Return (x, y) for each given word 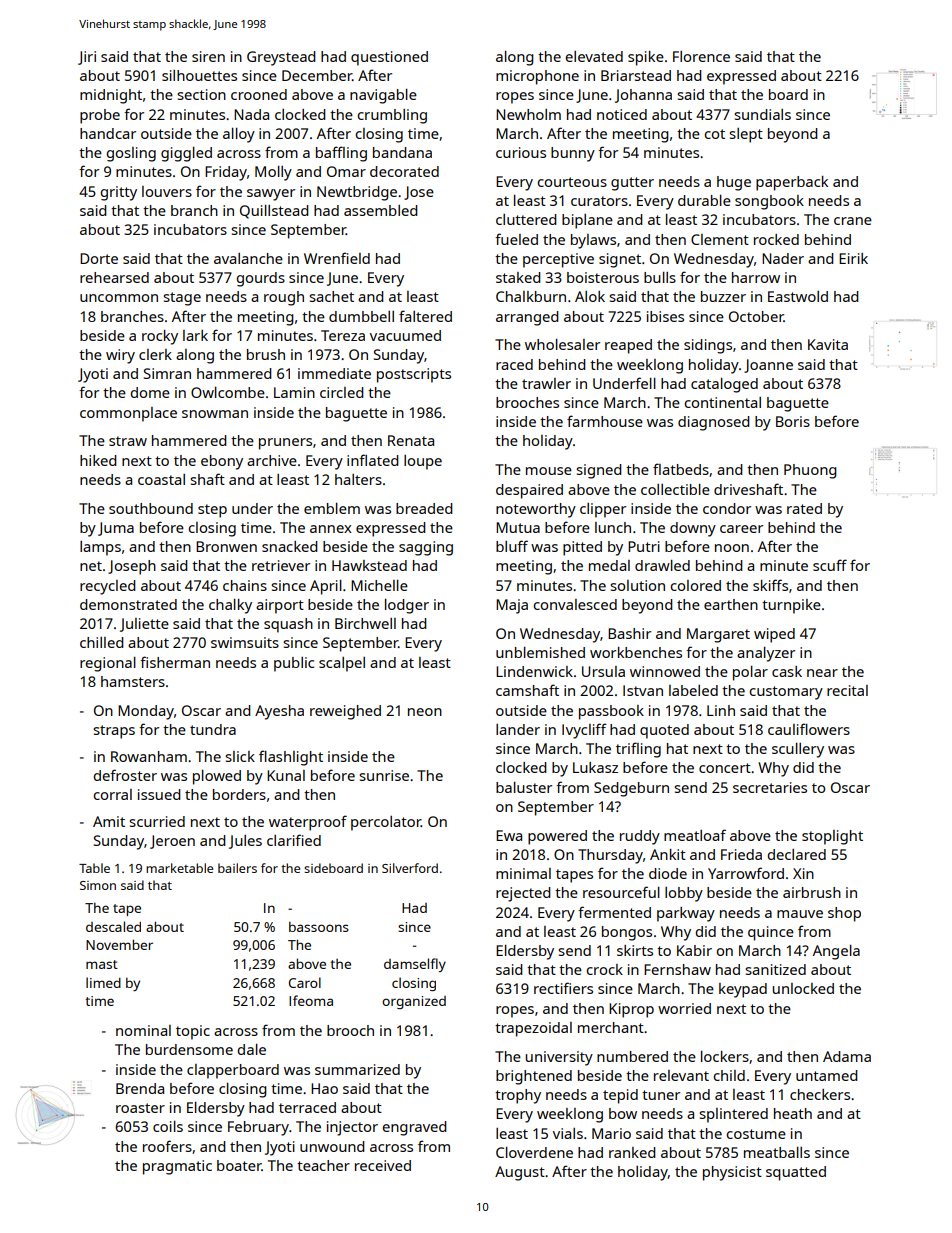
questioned (389, 58)
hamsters (133, 681)
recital (847, 690)
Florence (701, 56)
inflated (373, 460)
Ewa (509, 835)
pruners (285, 444)
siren (208, 56)
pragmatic (177, 1167)
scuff (830, 565)
